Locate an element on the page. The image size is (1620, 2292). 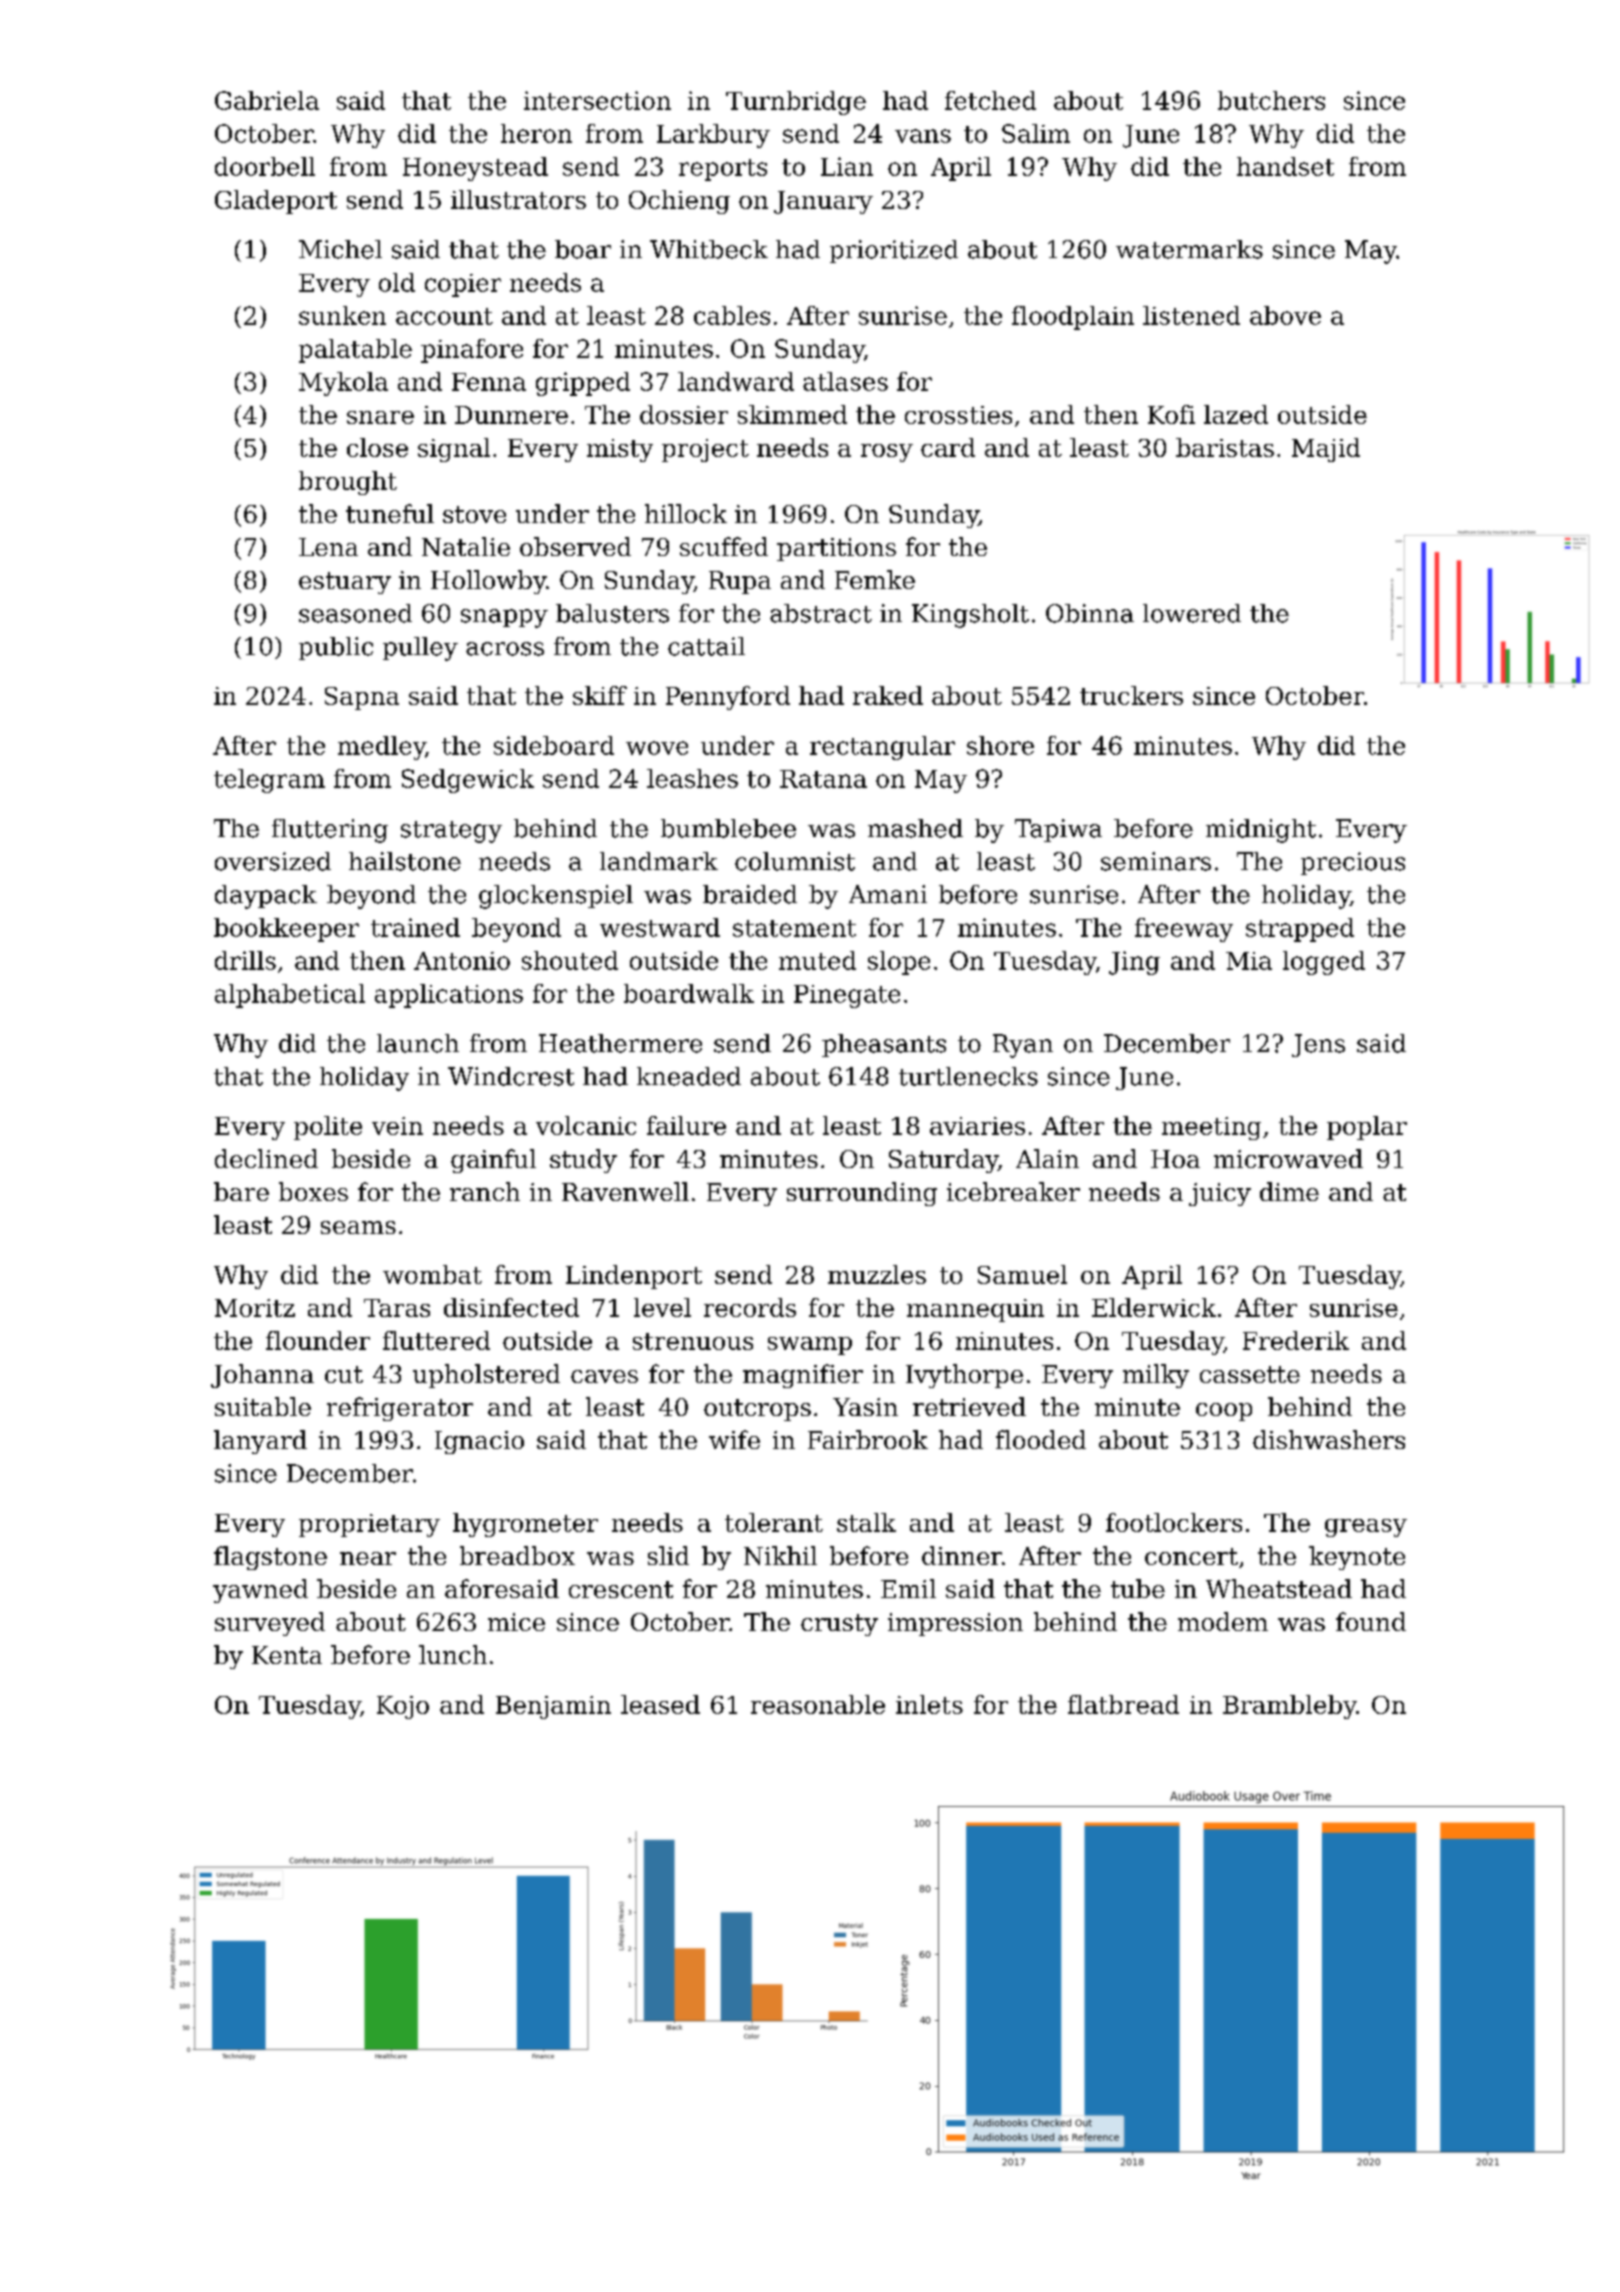
medley is located at coordinates (381, 748).
